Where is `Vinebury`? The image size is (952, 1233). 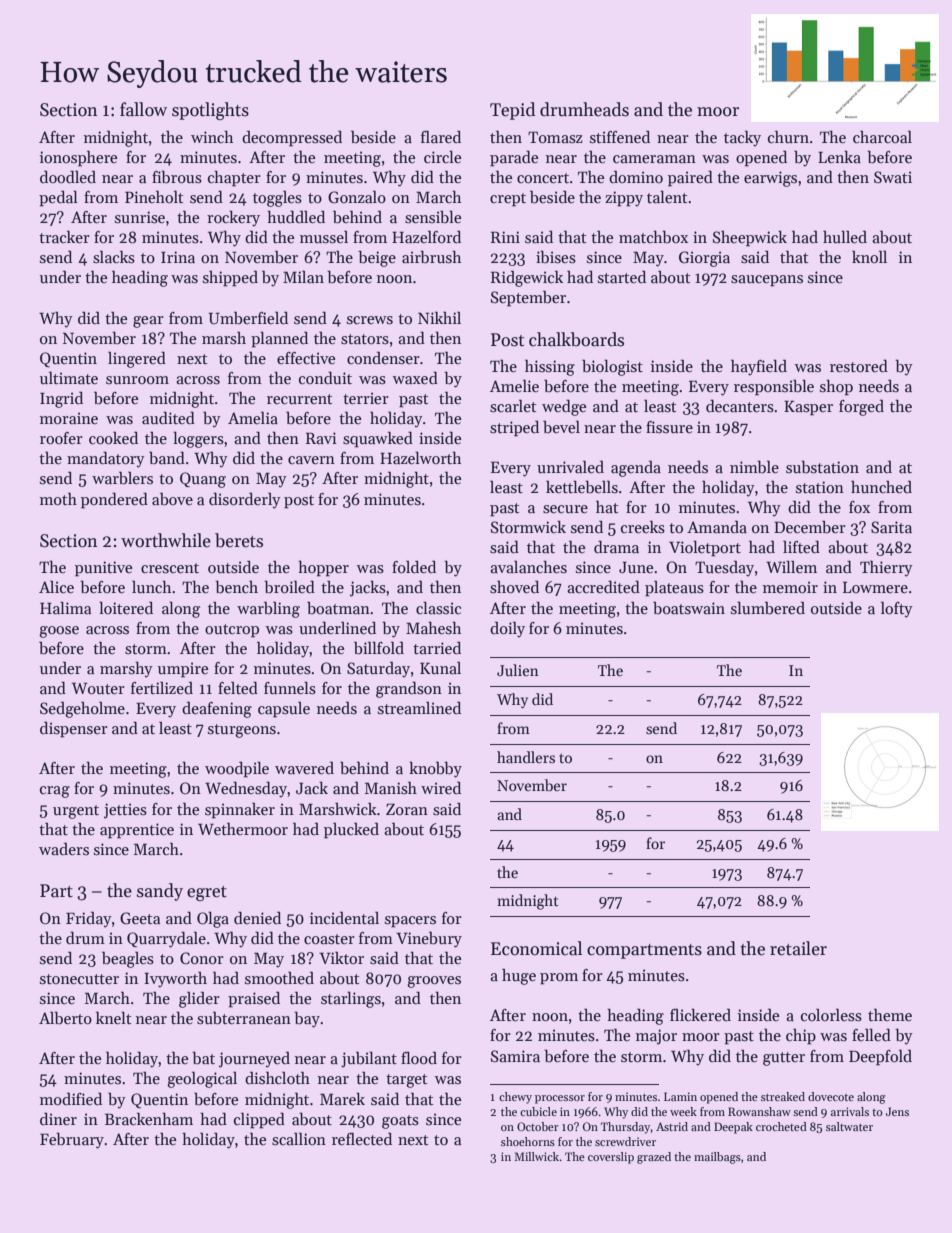 Vinebury is located at coordinates (429, 939).
